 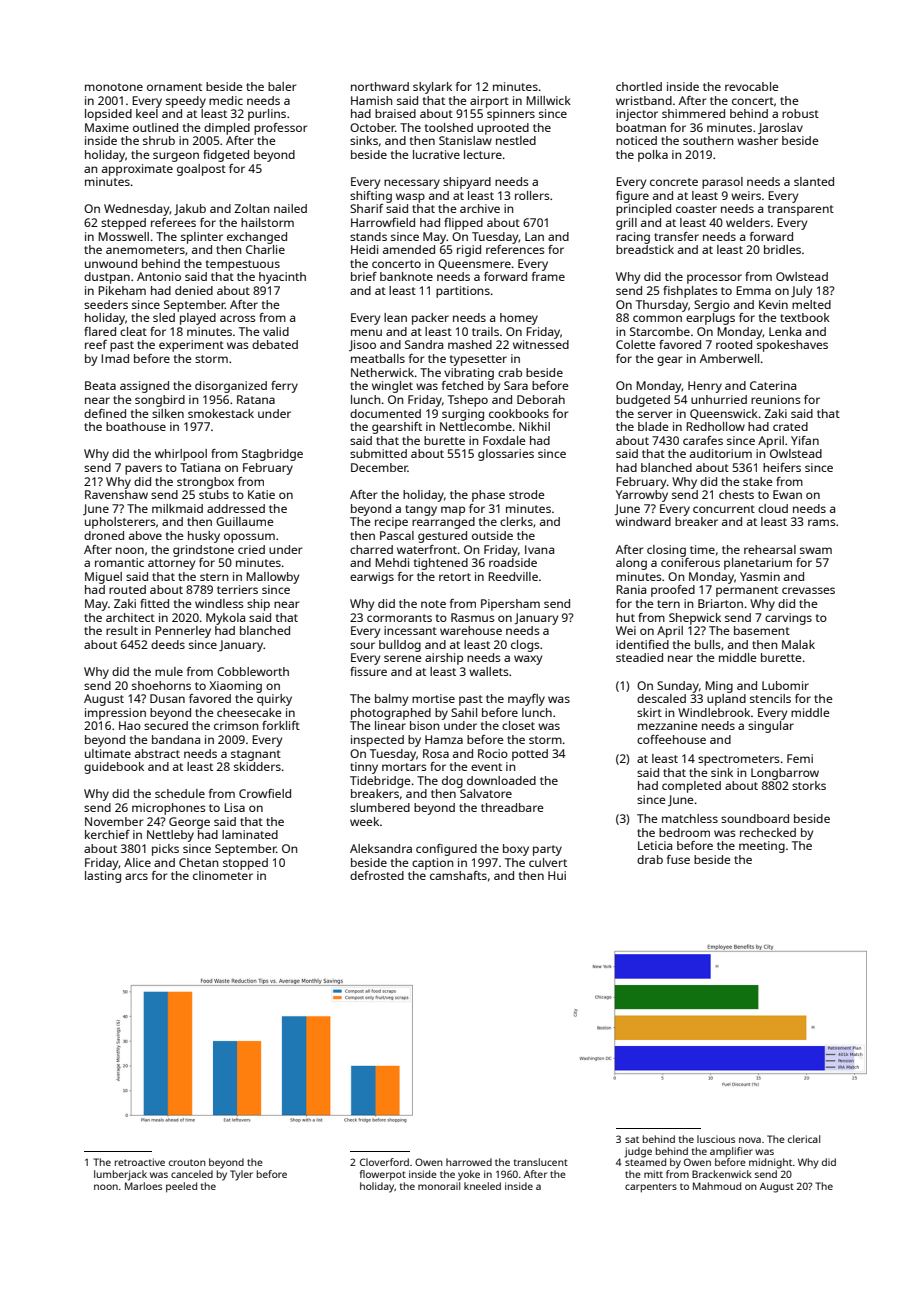 I want to click on tempestuous, so click(x=243, y=265).
